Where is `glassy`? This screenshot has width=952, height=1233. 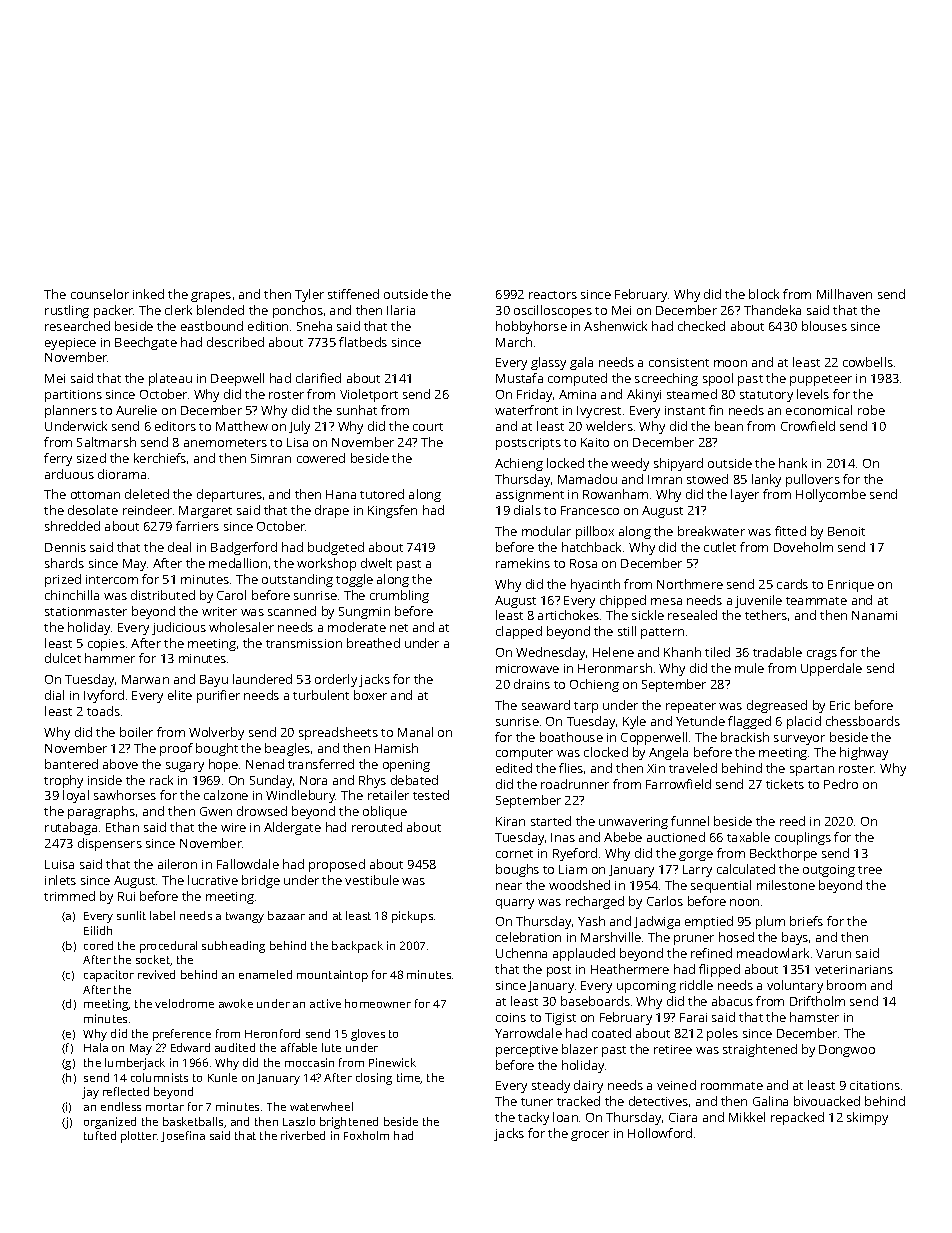
glassy is located at coordinates (548, 363).
